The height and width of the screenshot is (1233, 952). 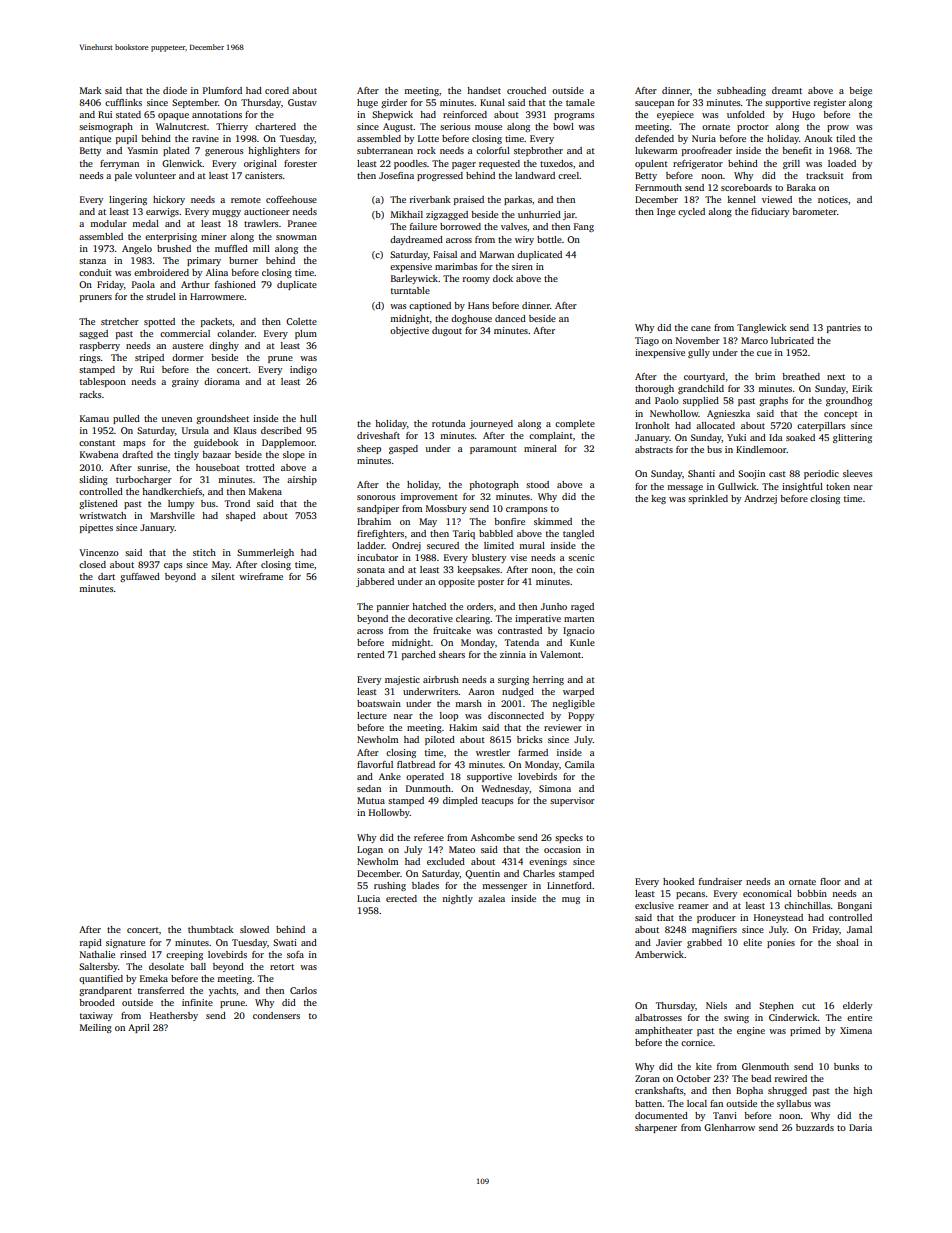 I want to click on diode, so click(x=175, y=90).
